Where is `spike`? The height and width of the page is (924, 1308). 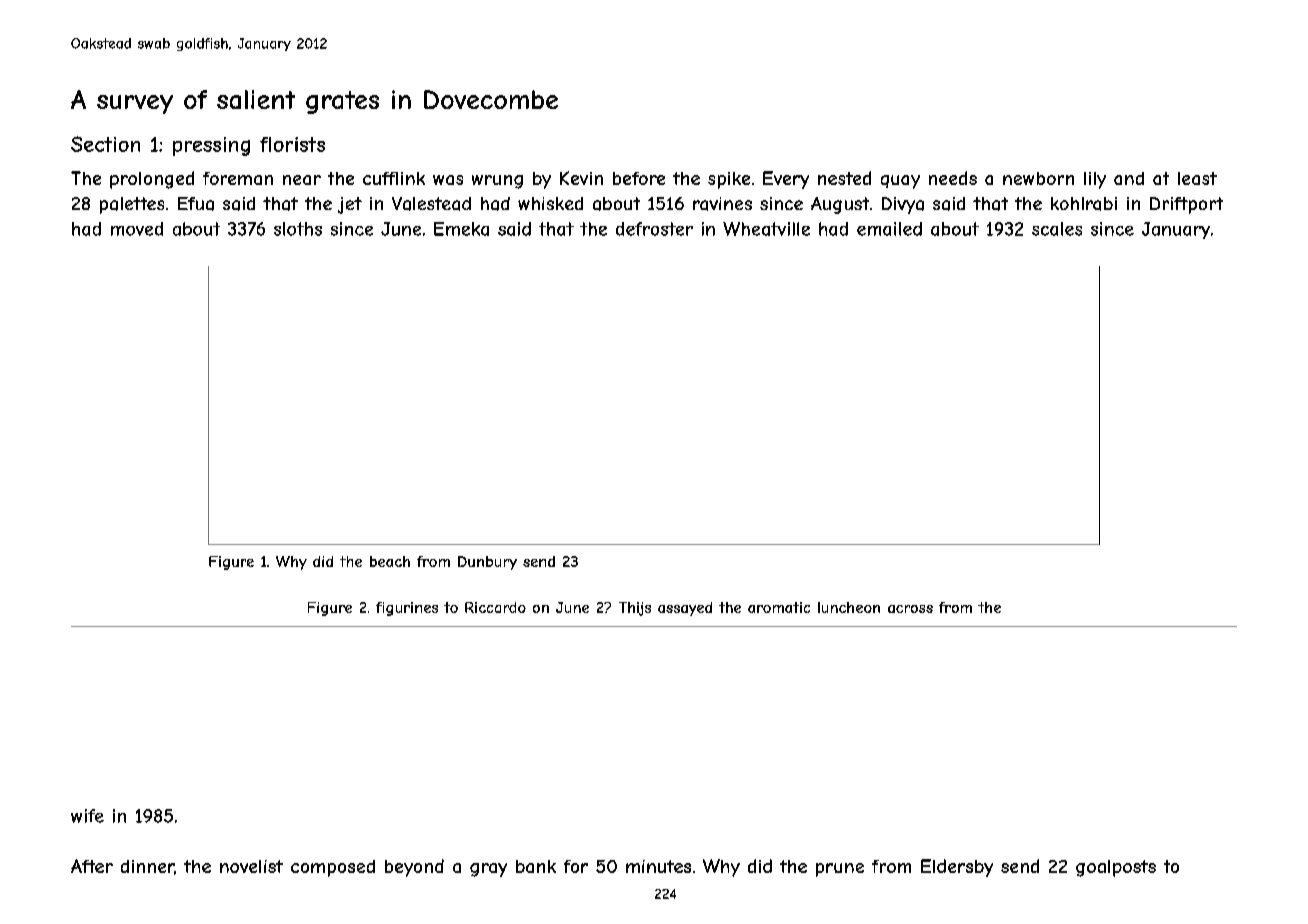 spike is located at coordinates (729, 180).
